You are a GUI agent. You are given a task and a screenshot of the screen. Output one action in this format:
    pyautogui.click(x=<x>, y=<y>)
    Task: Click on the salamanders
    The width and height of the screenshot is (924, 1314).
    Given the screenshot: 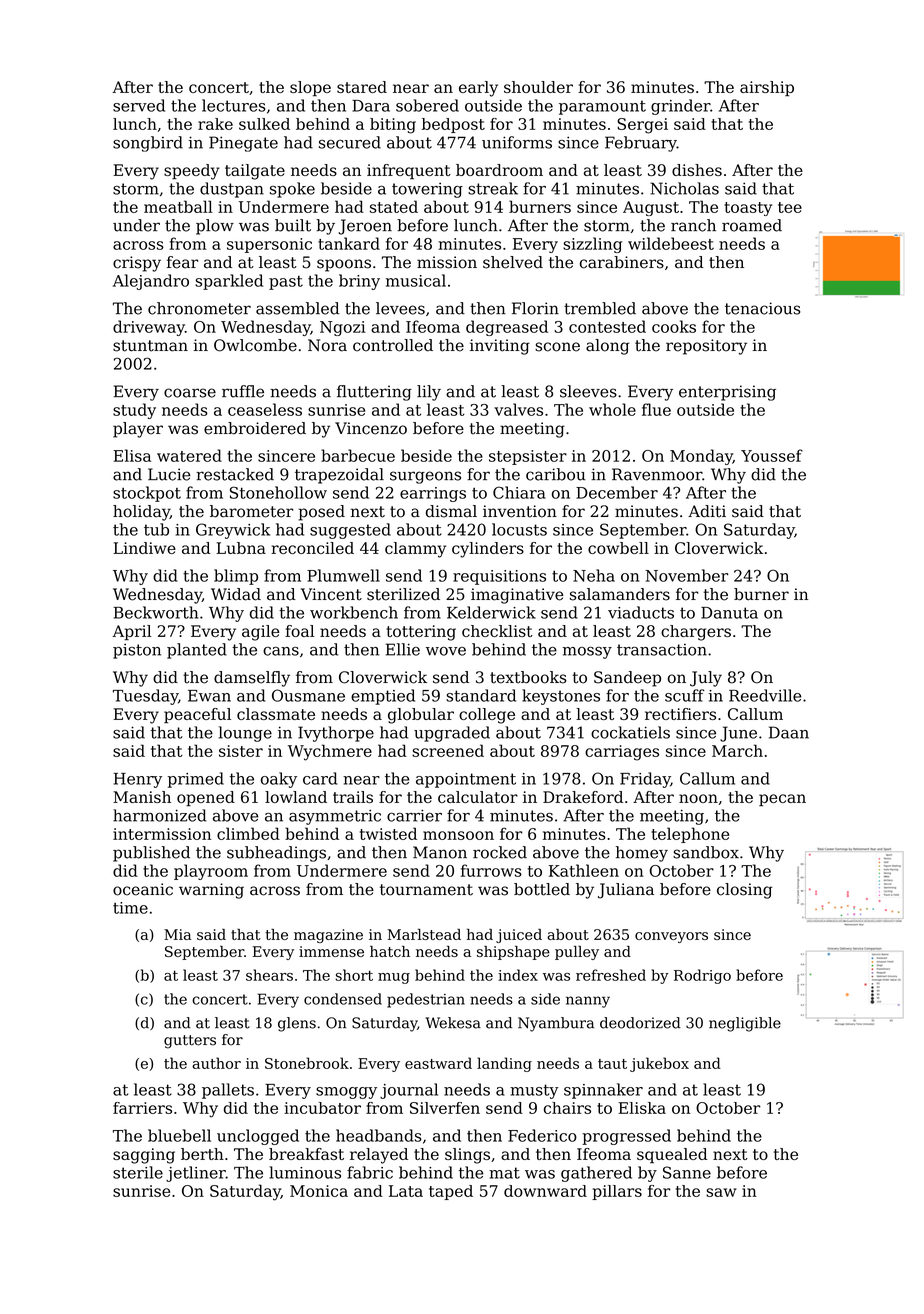 What is the action you would take?
    pyautogui.click(x=620, y=594)
